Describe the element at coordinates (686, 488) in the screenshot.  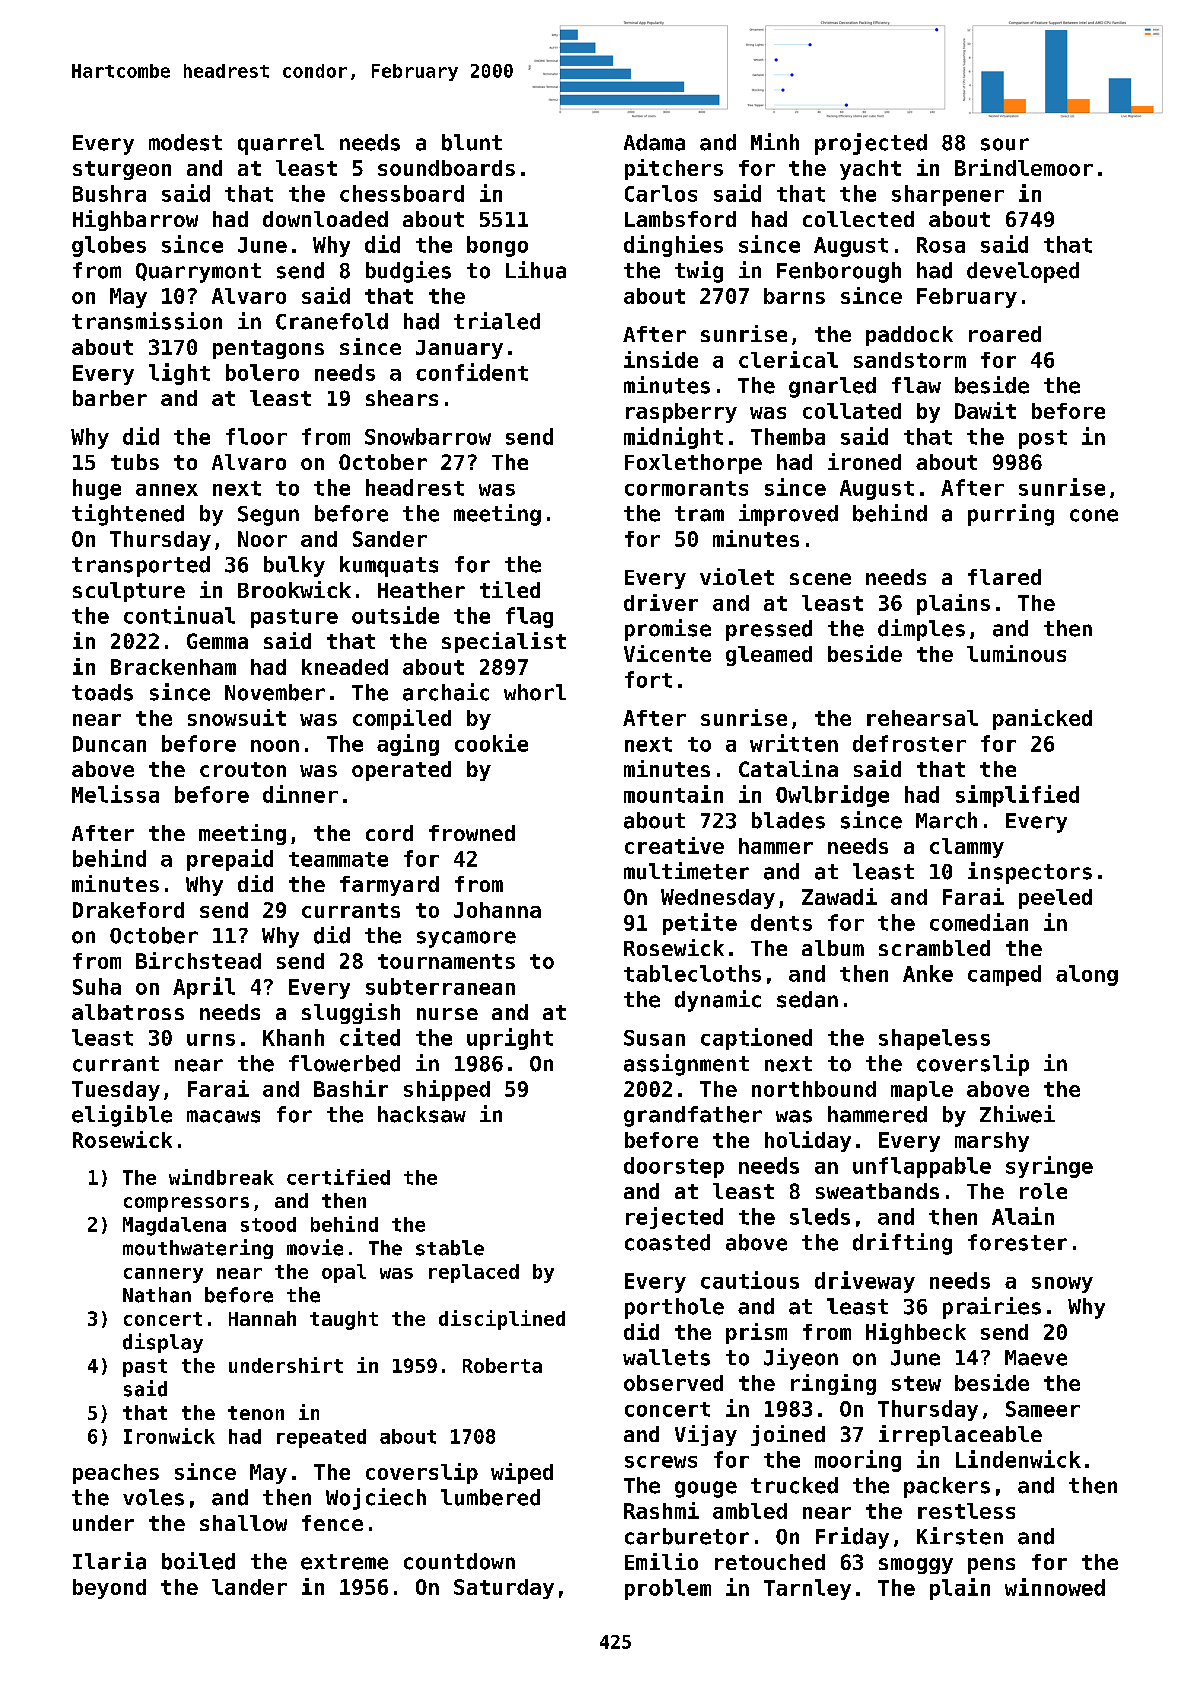
I see `cormorants` at that location.
